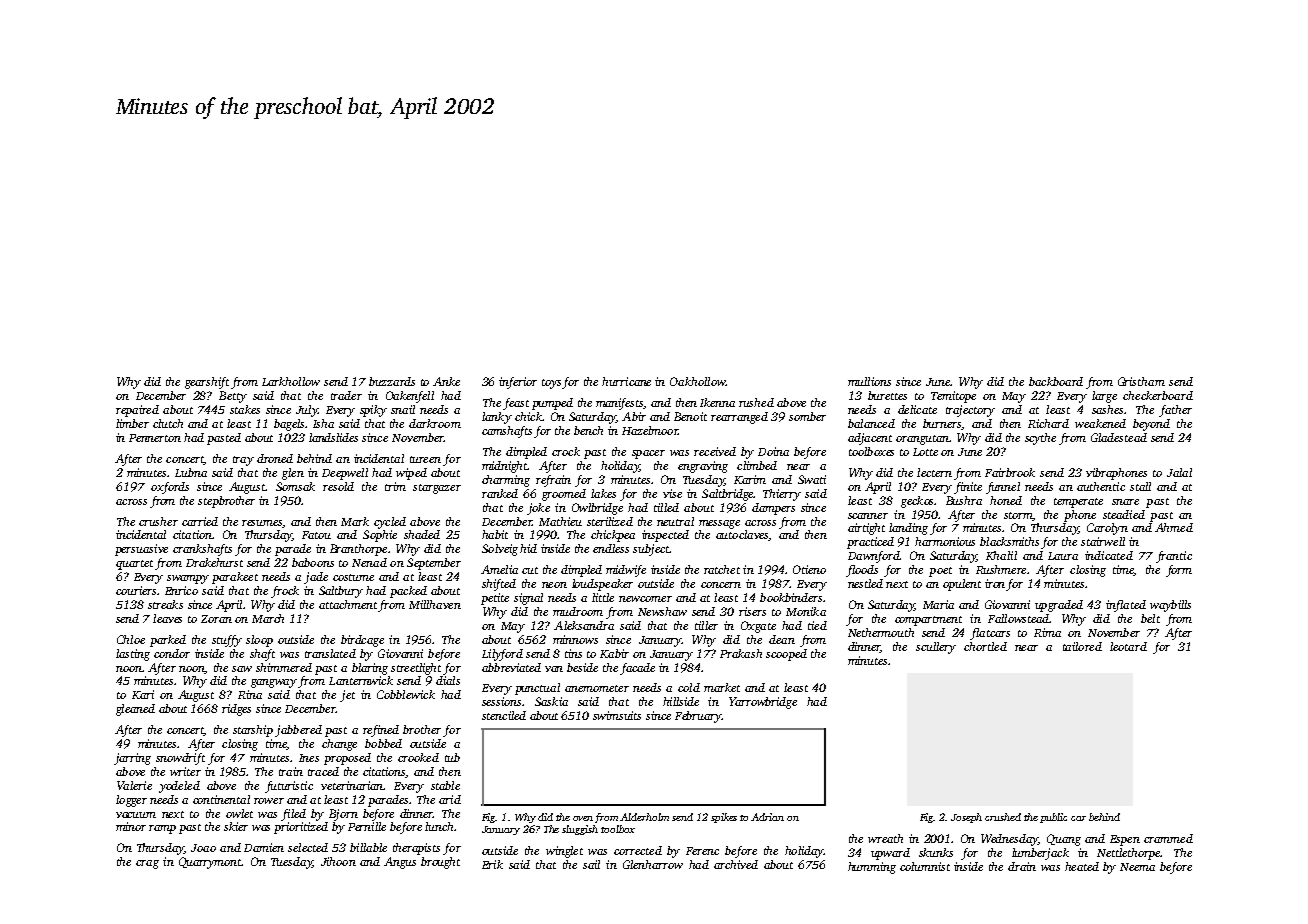 The height and width of the screenshot is (924, 1308). I want to click on stuffy, so click(227, 641).
